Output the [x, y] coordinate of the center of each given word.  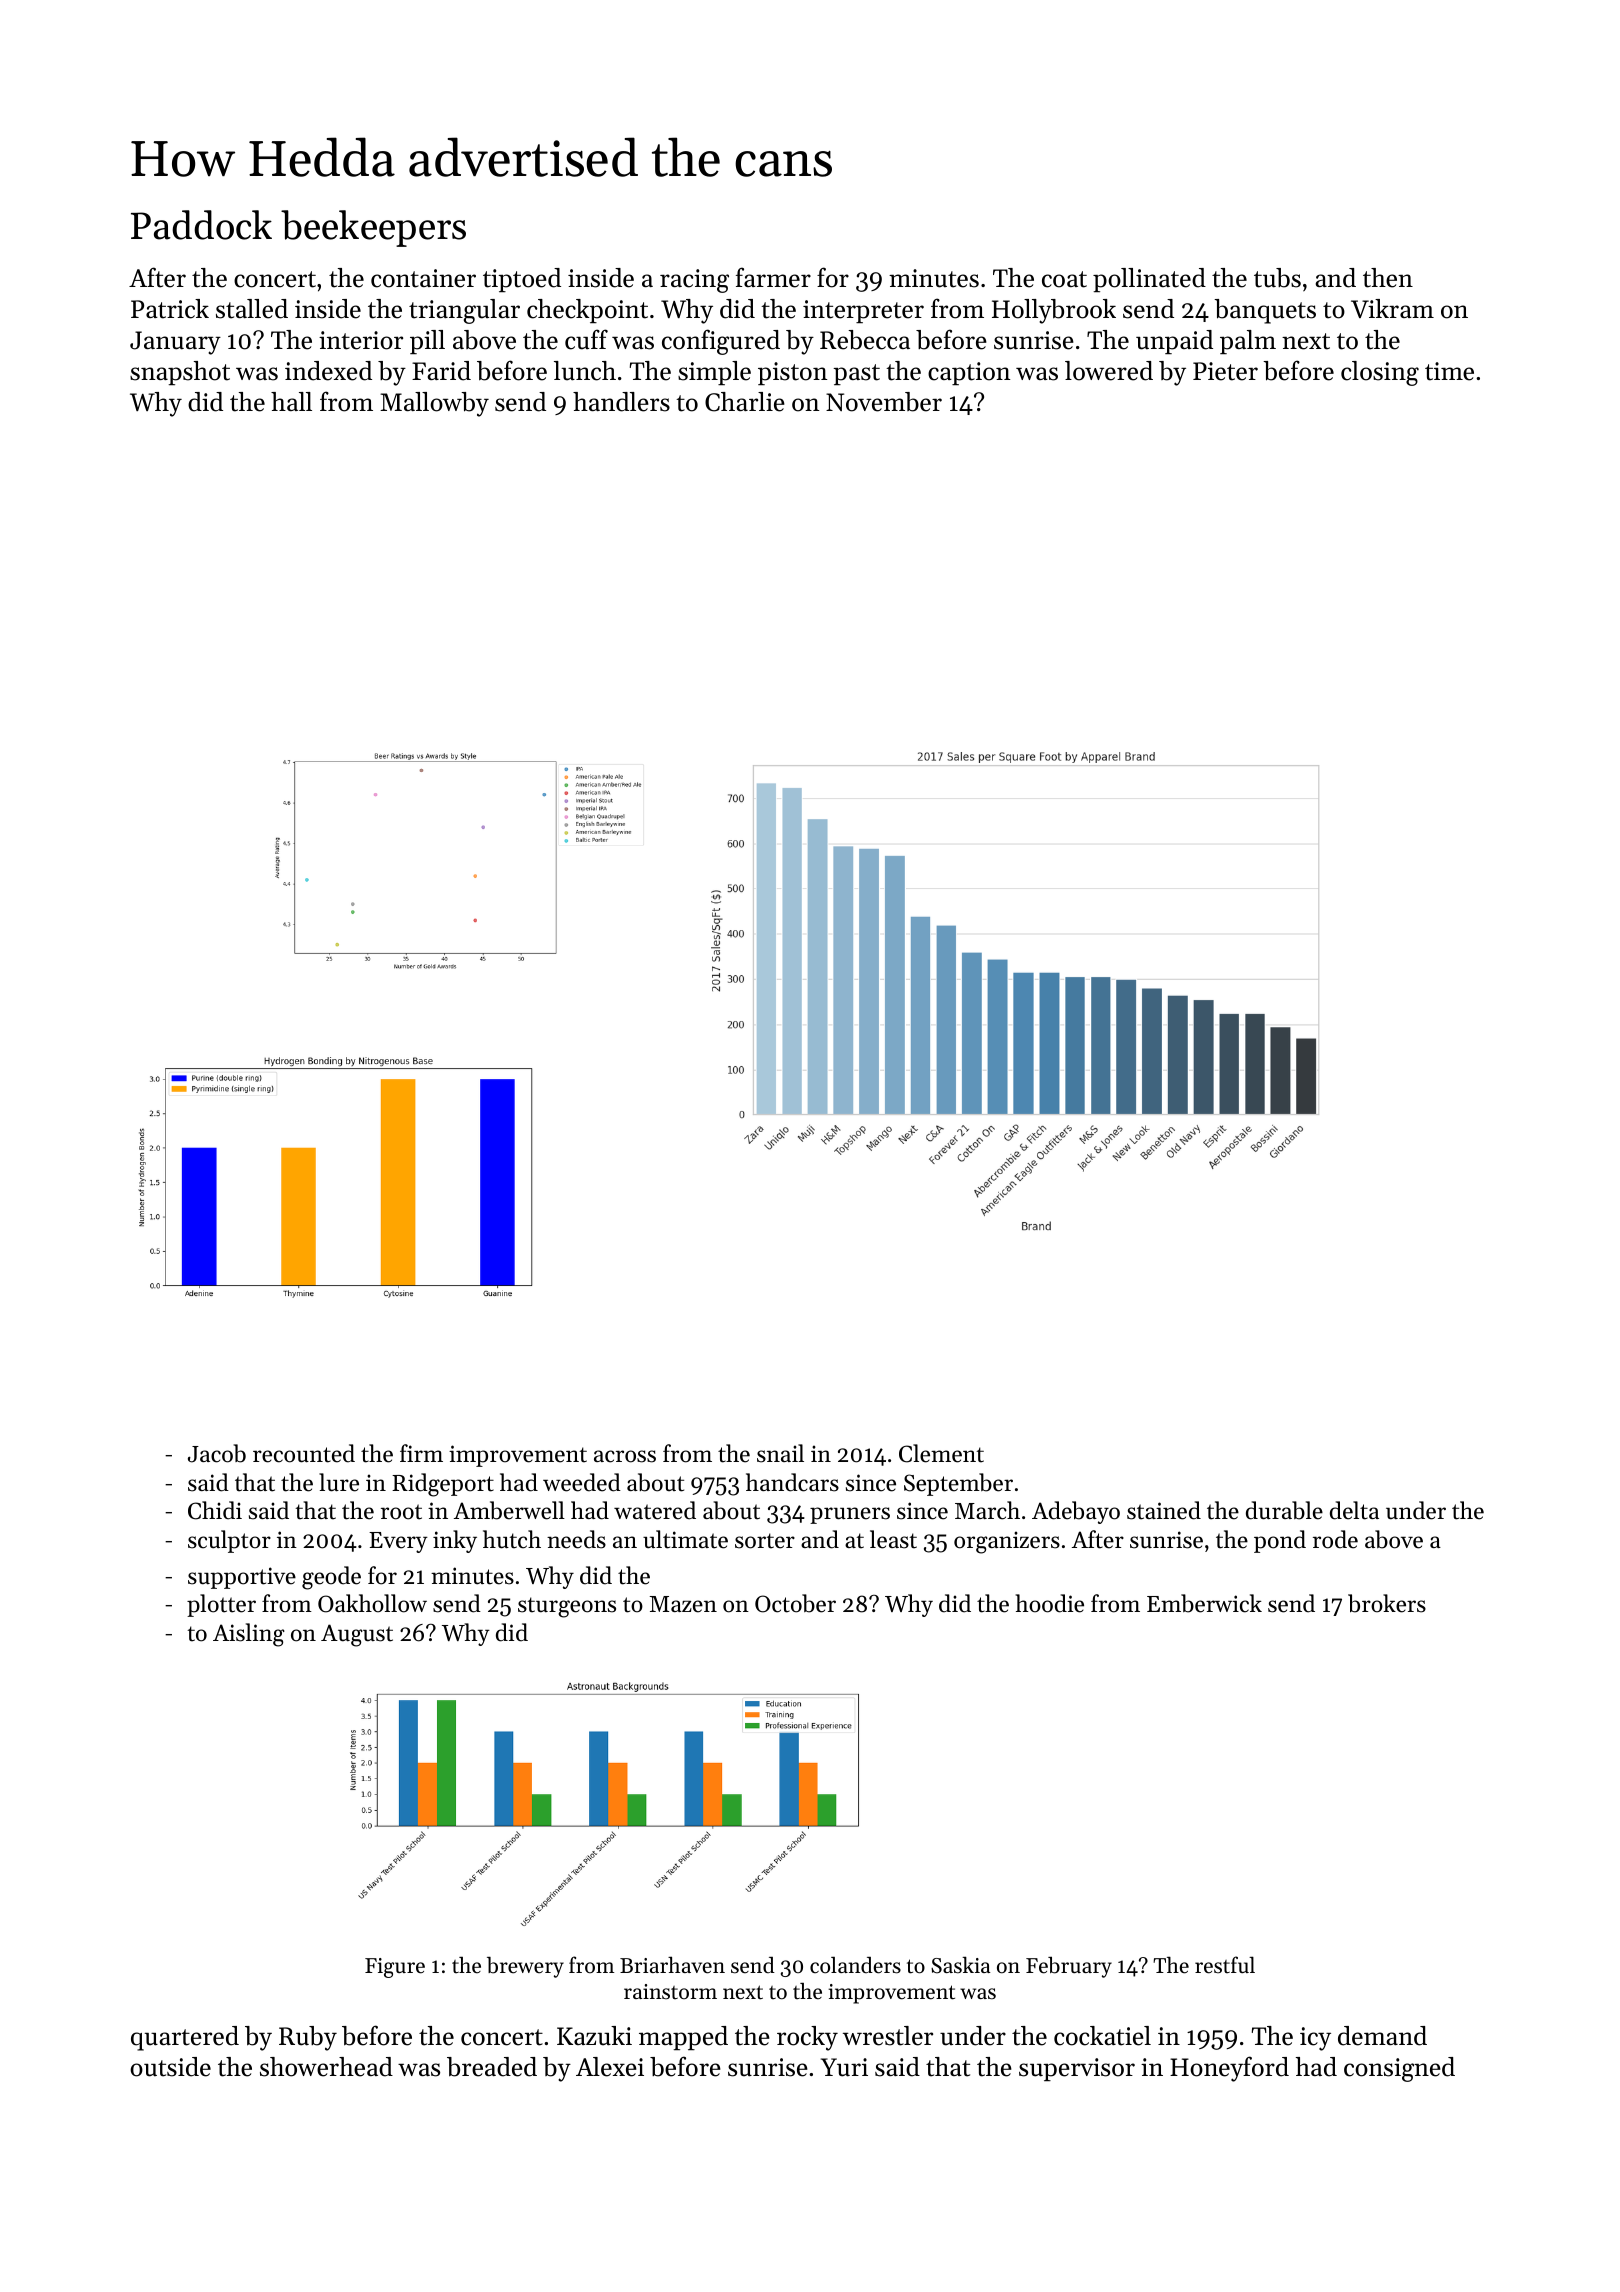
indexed [328, 371]
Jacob [217, 1453]
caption [969, 373]
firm [421, 1453]
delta [1354, 1510]
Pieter [1225, 371]
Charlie [745, 402]
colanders [855, 1965]
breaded [492, 2067]
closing [1380, 373]
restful [1225, 1965]
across [625, 1456]
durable [1284, 1510]
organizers [1007, 1542]
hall [291, 401]
